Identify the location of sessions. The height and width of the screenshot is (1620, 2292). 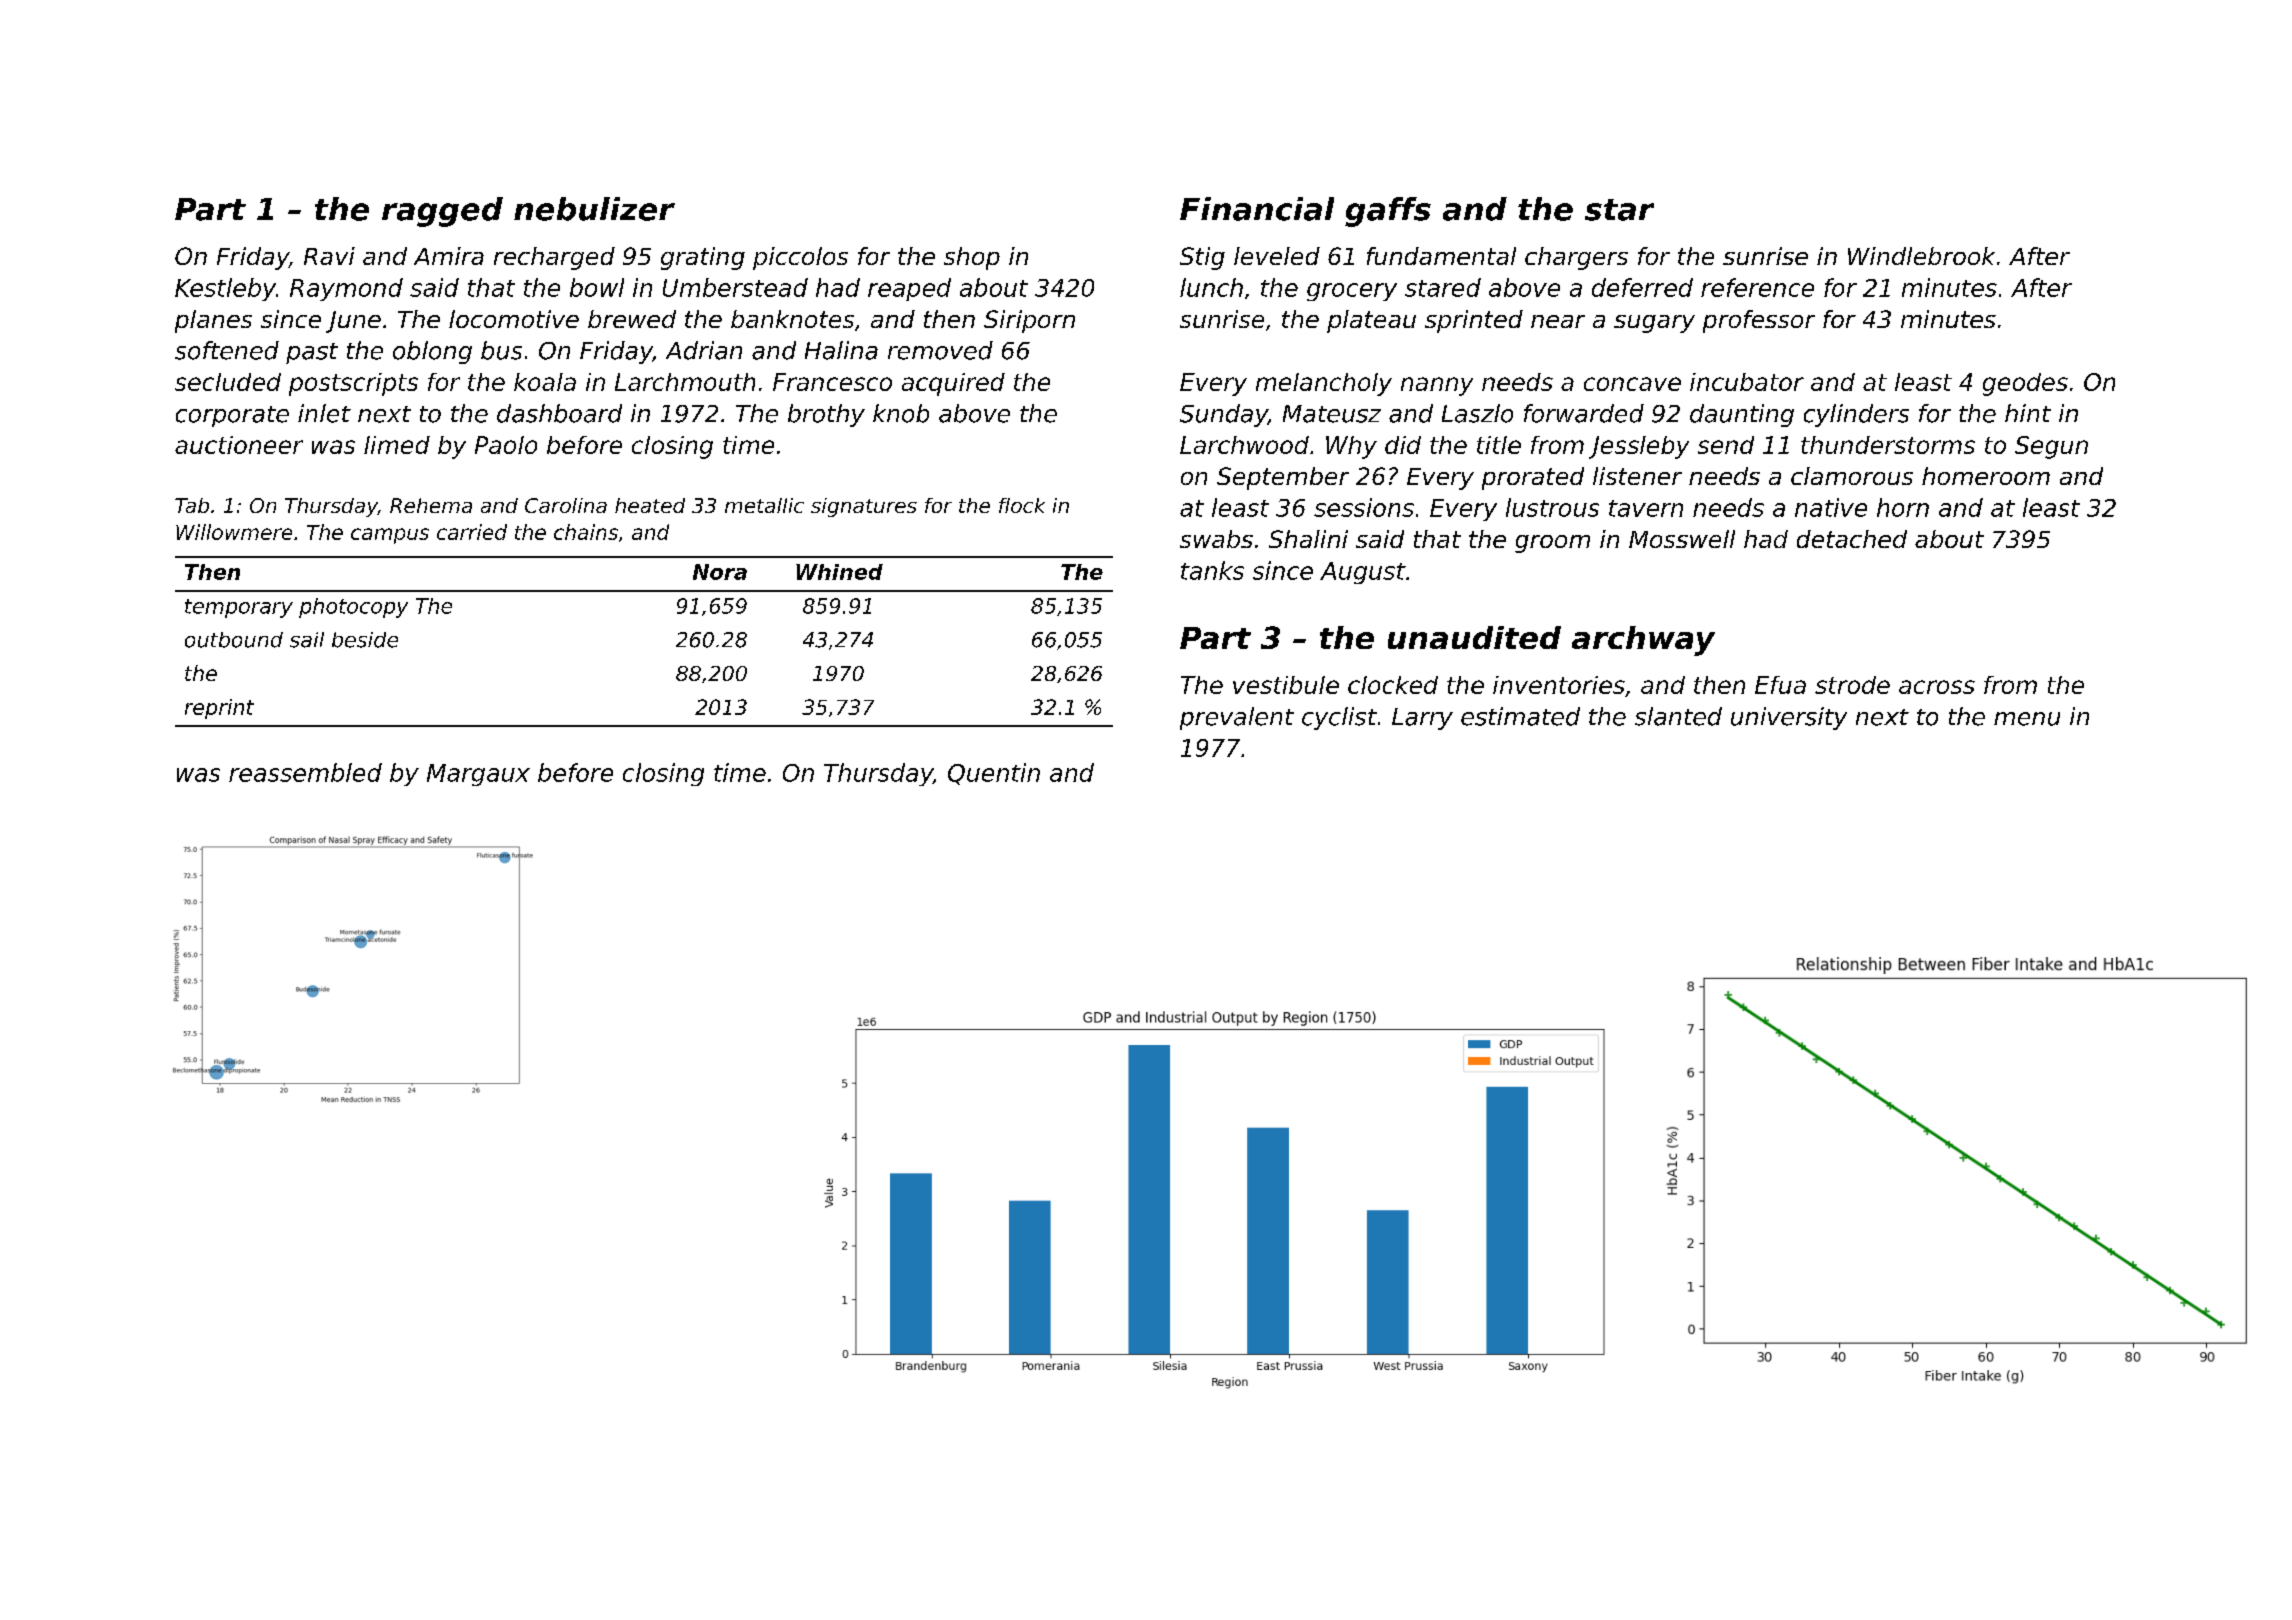
(1364, 507).
